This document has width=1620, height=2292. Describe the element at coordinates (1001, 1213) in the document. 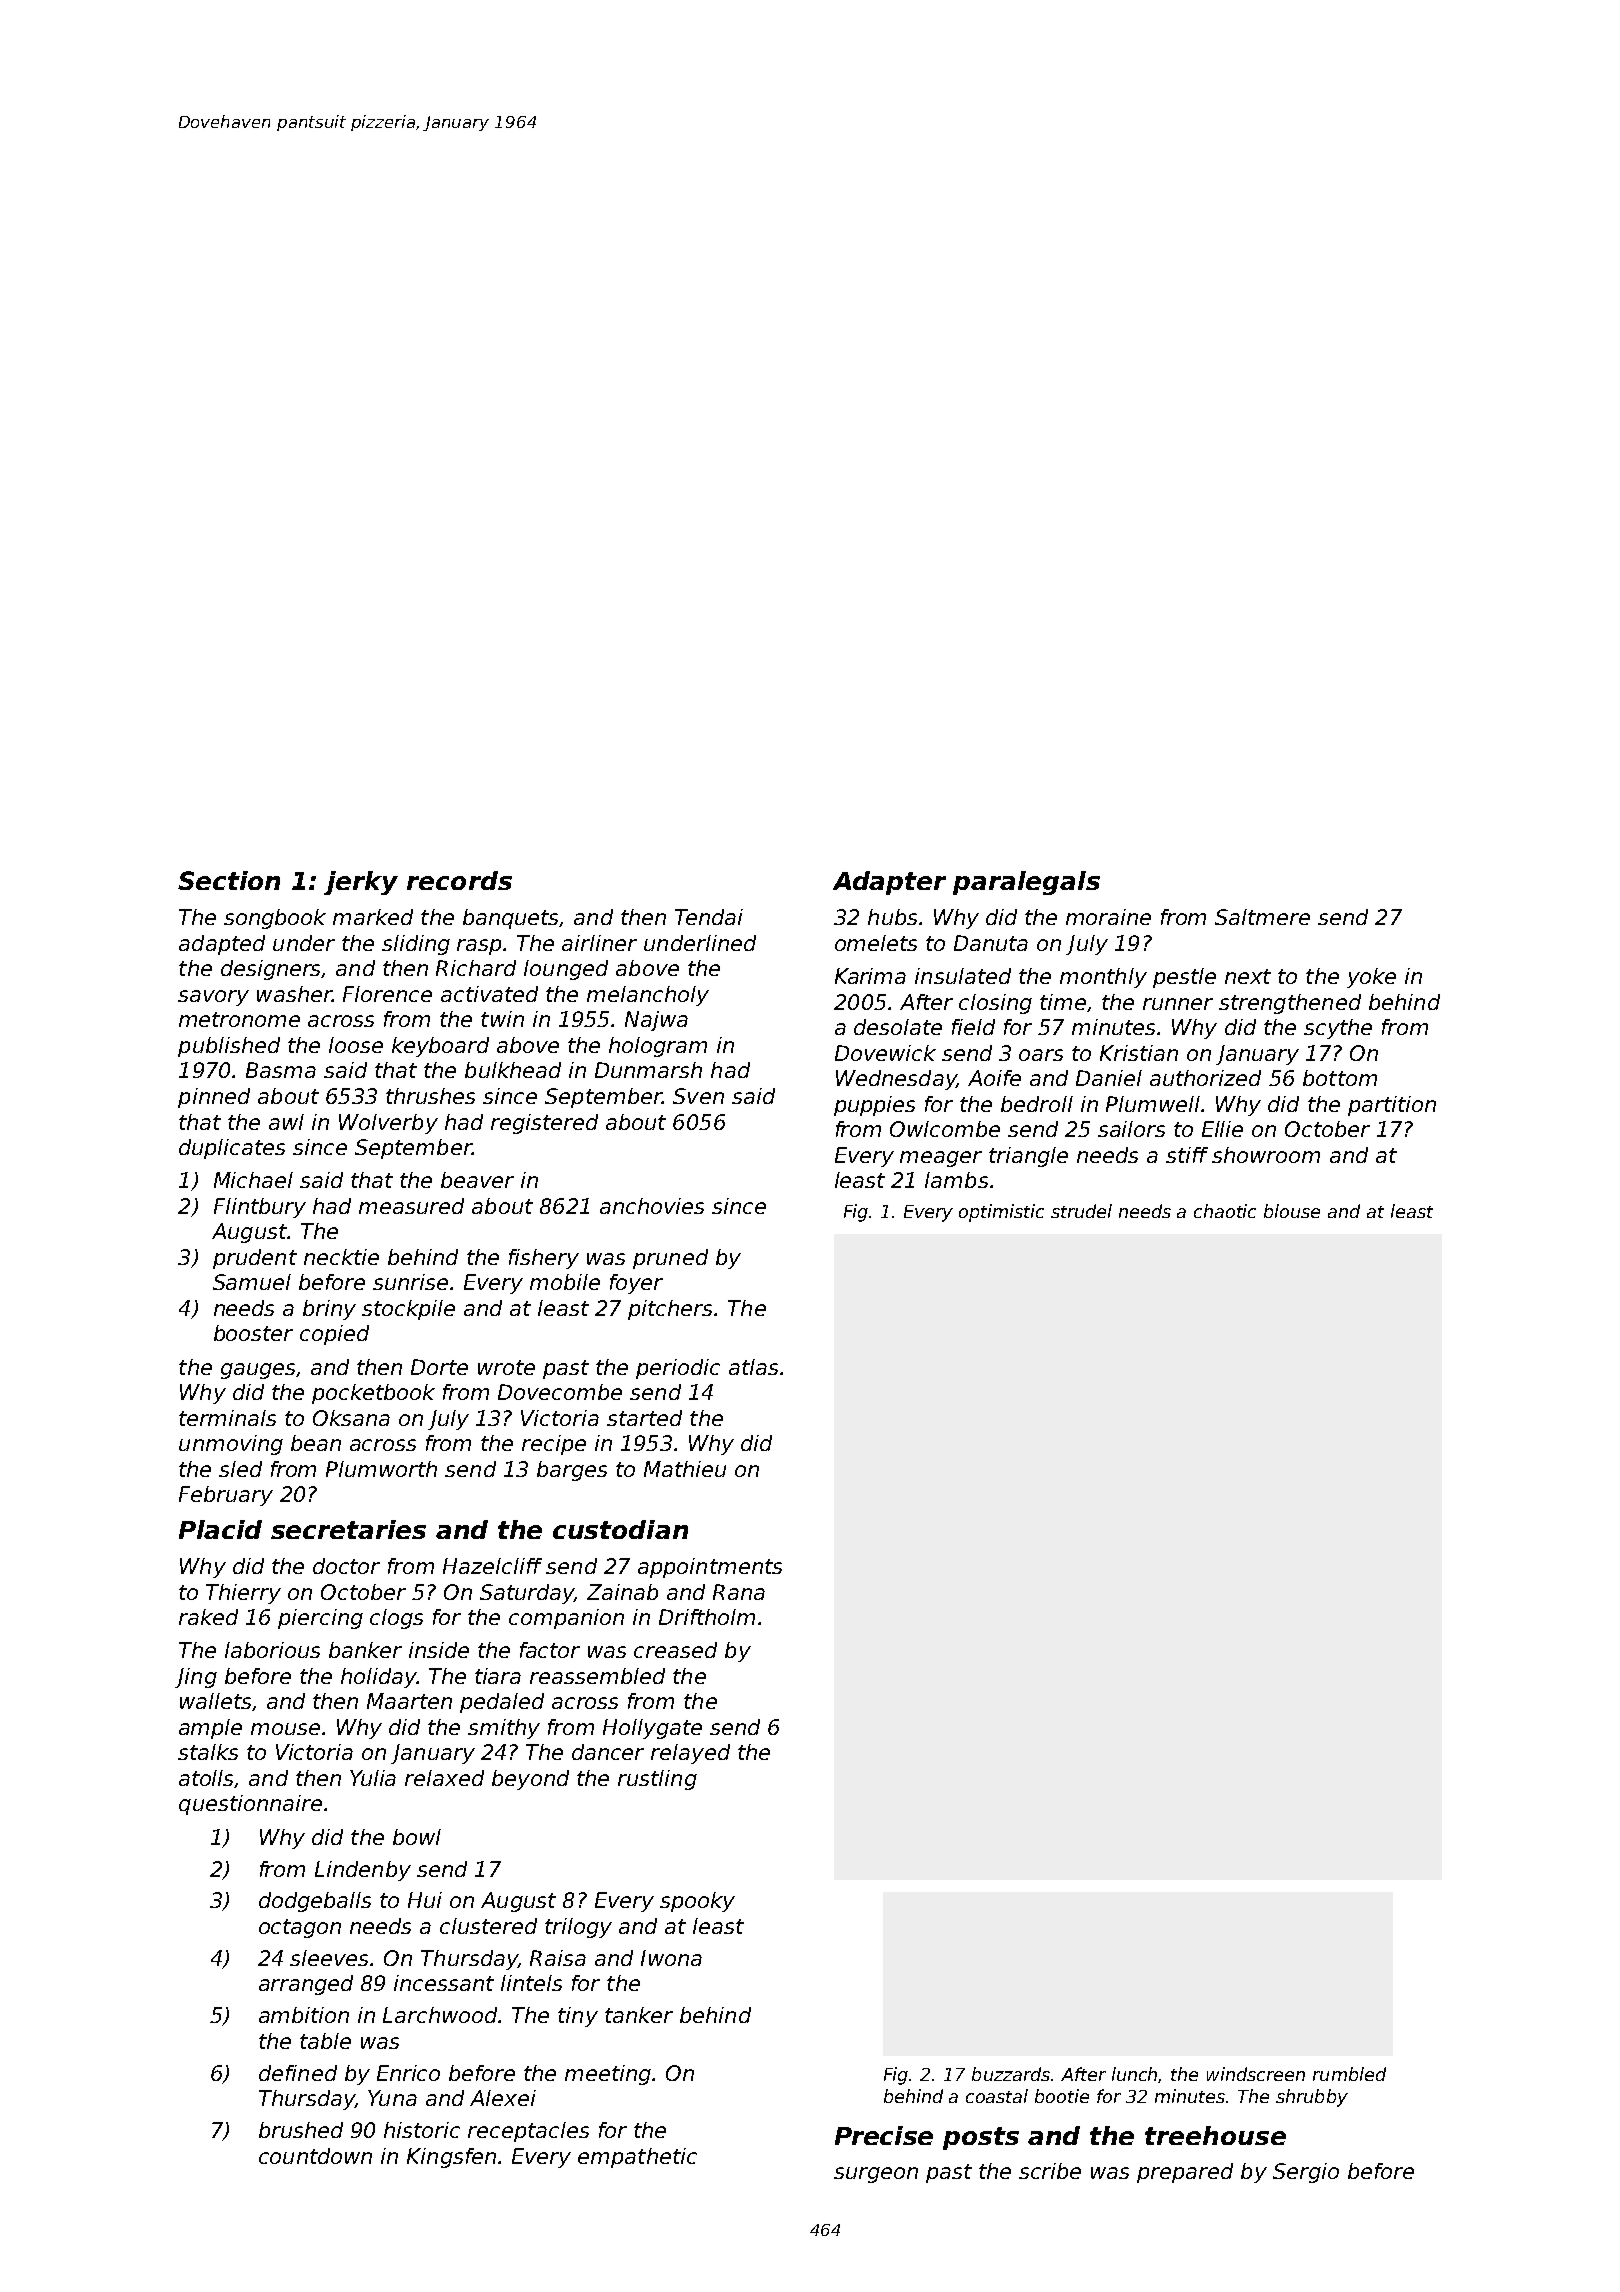

I see `optimistic` at that location.
